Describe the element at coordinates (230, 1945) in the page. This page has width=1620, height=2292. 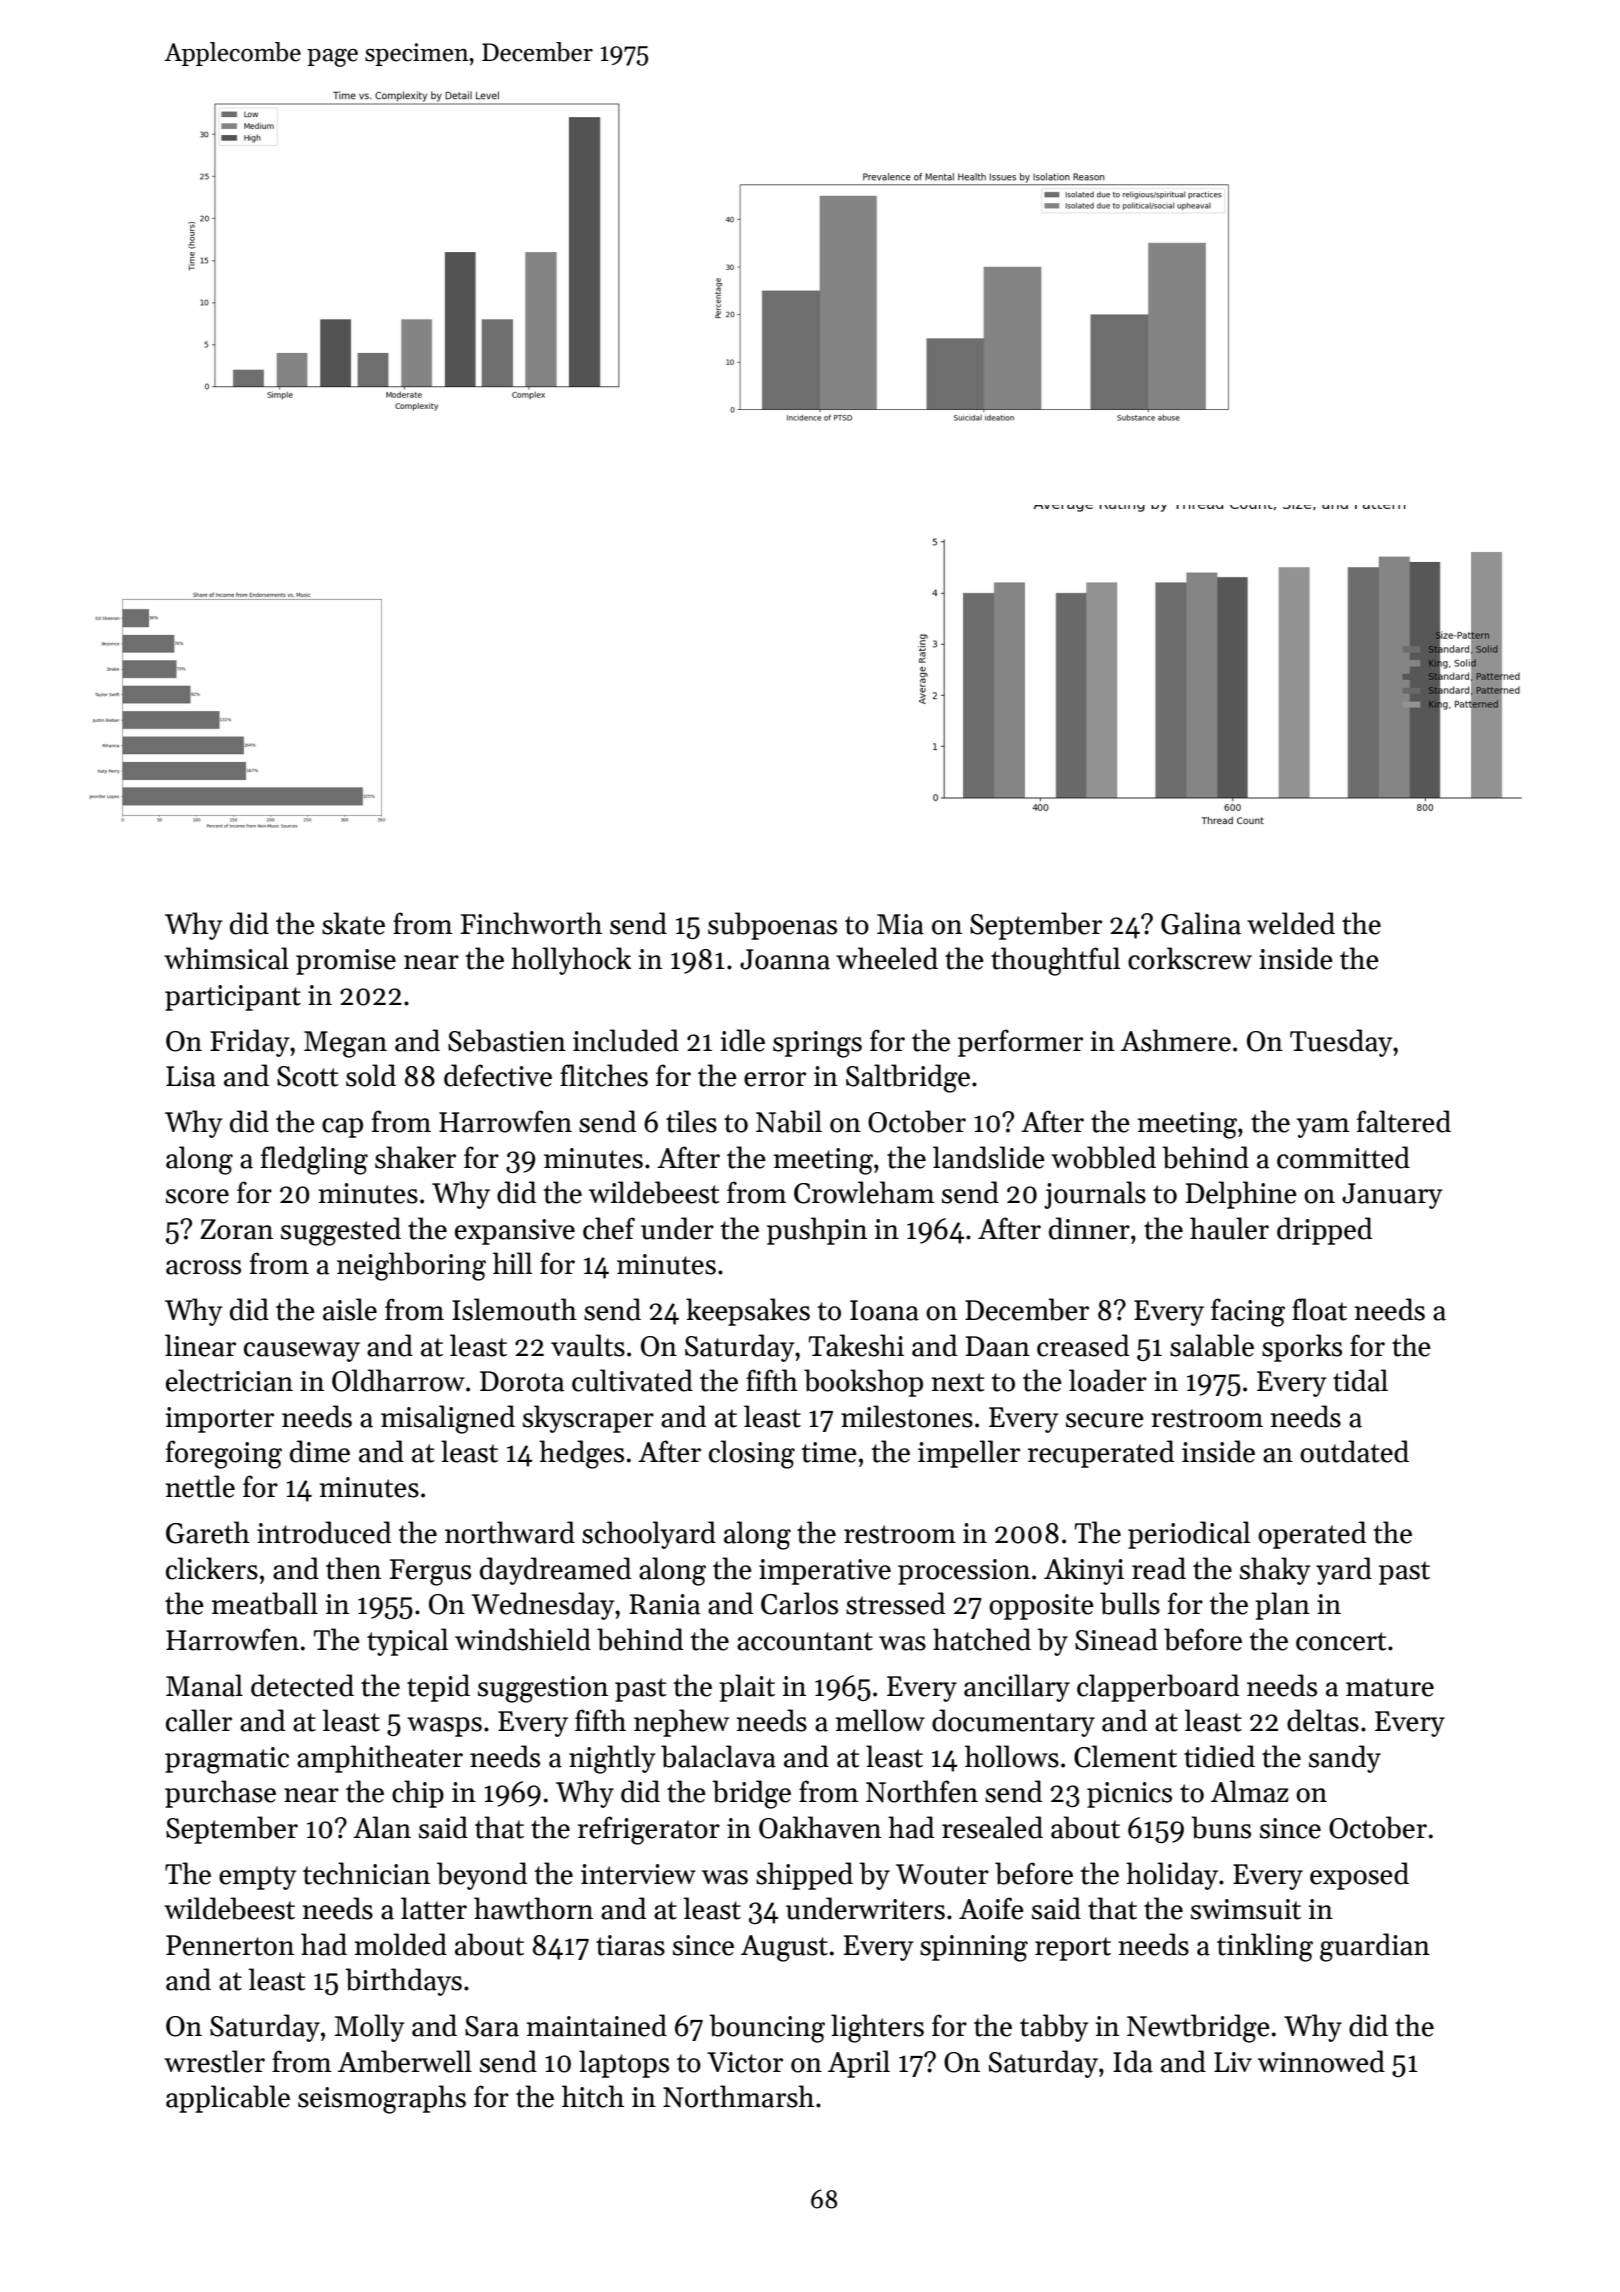
I see `Pennerton` at that location.
